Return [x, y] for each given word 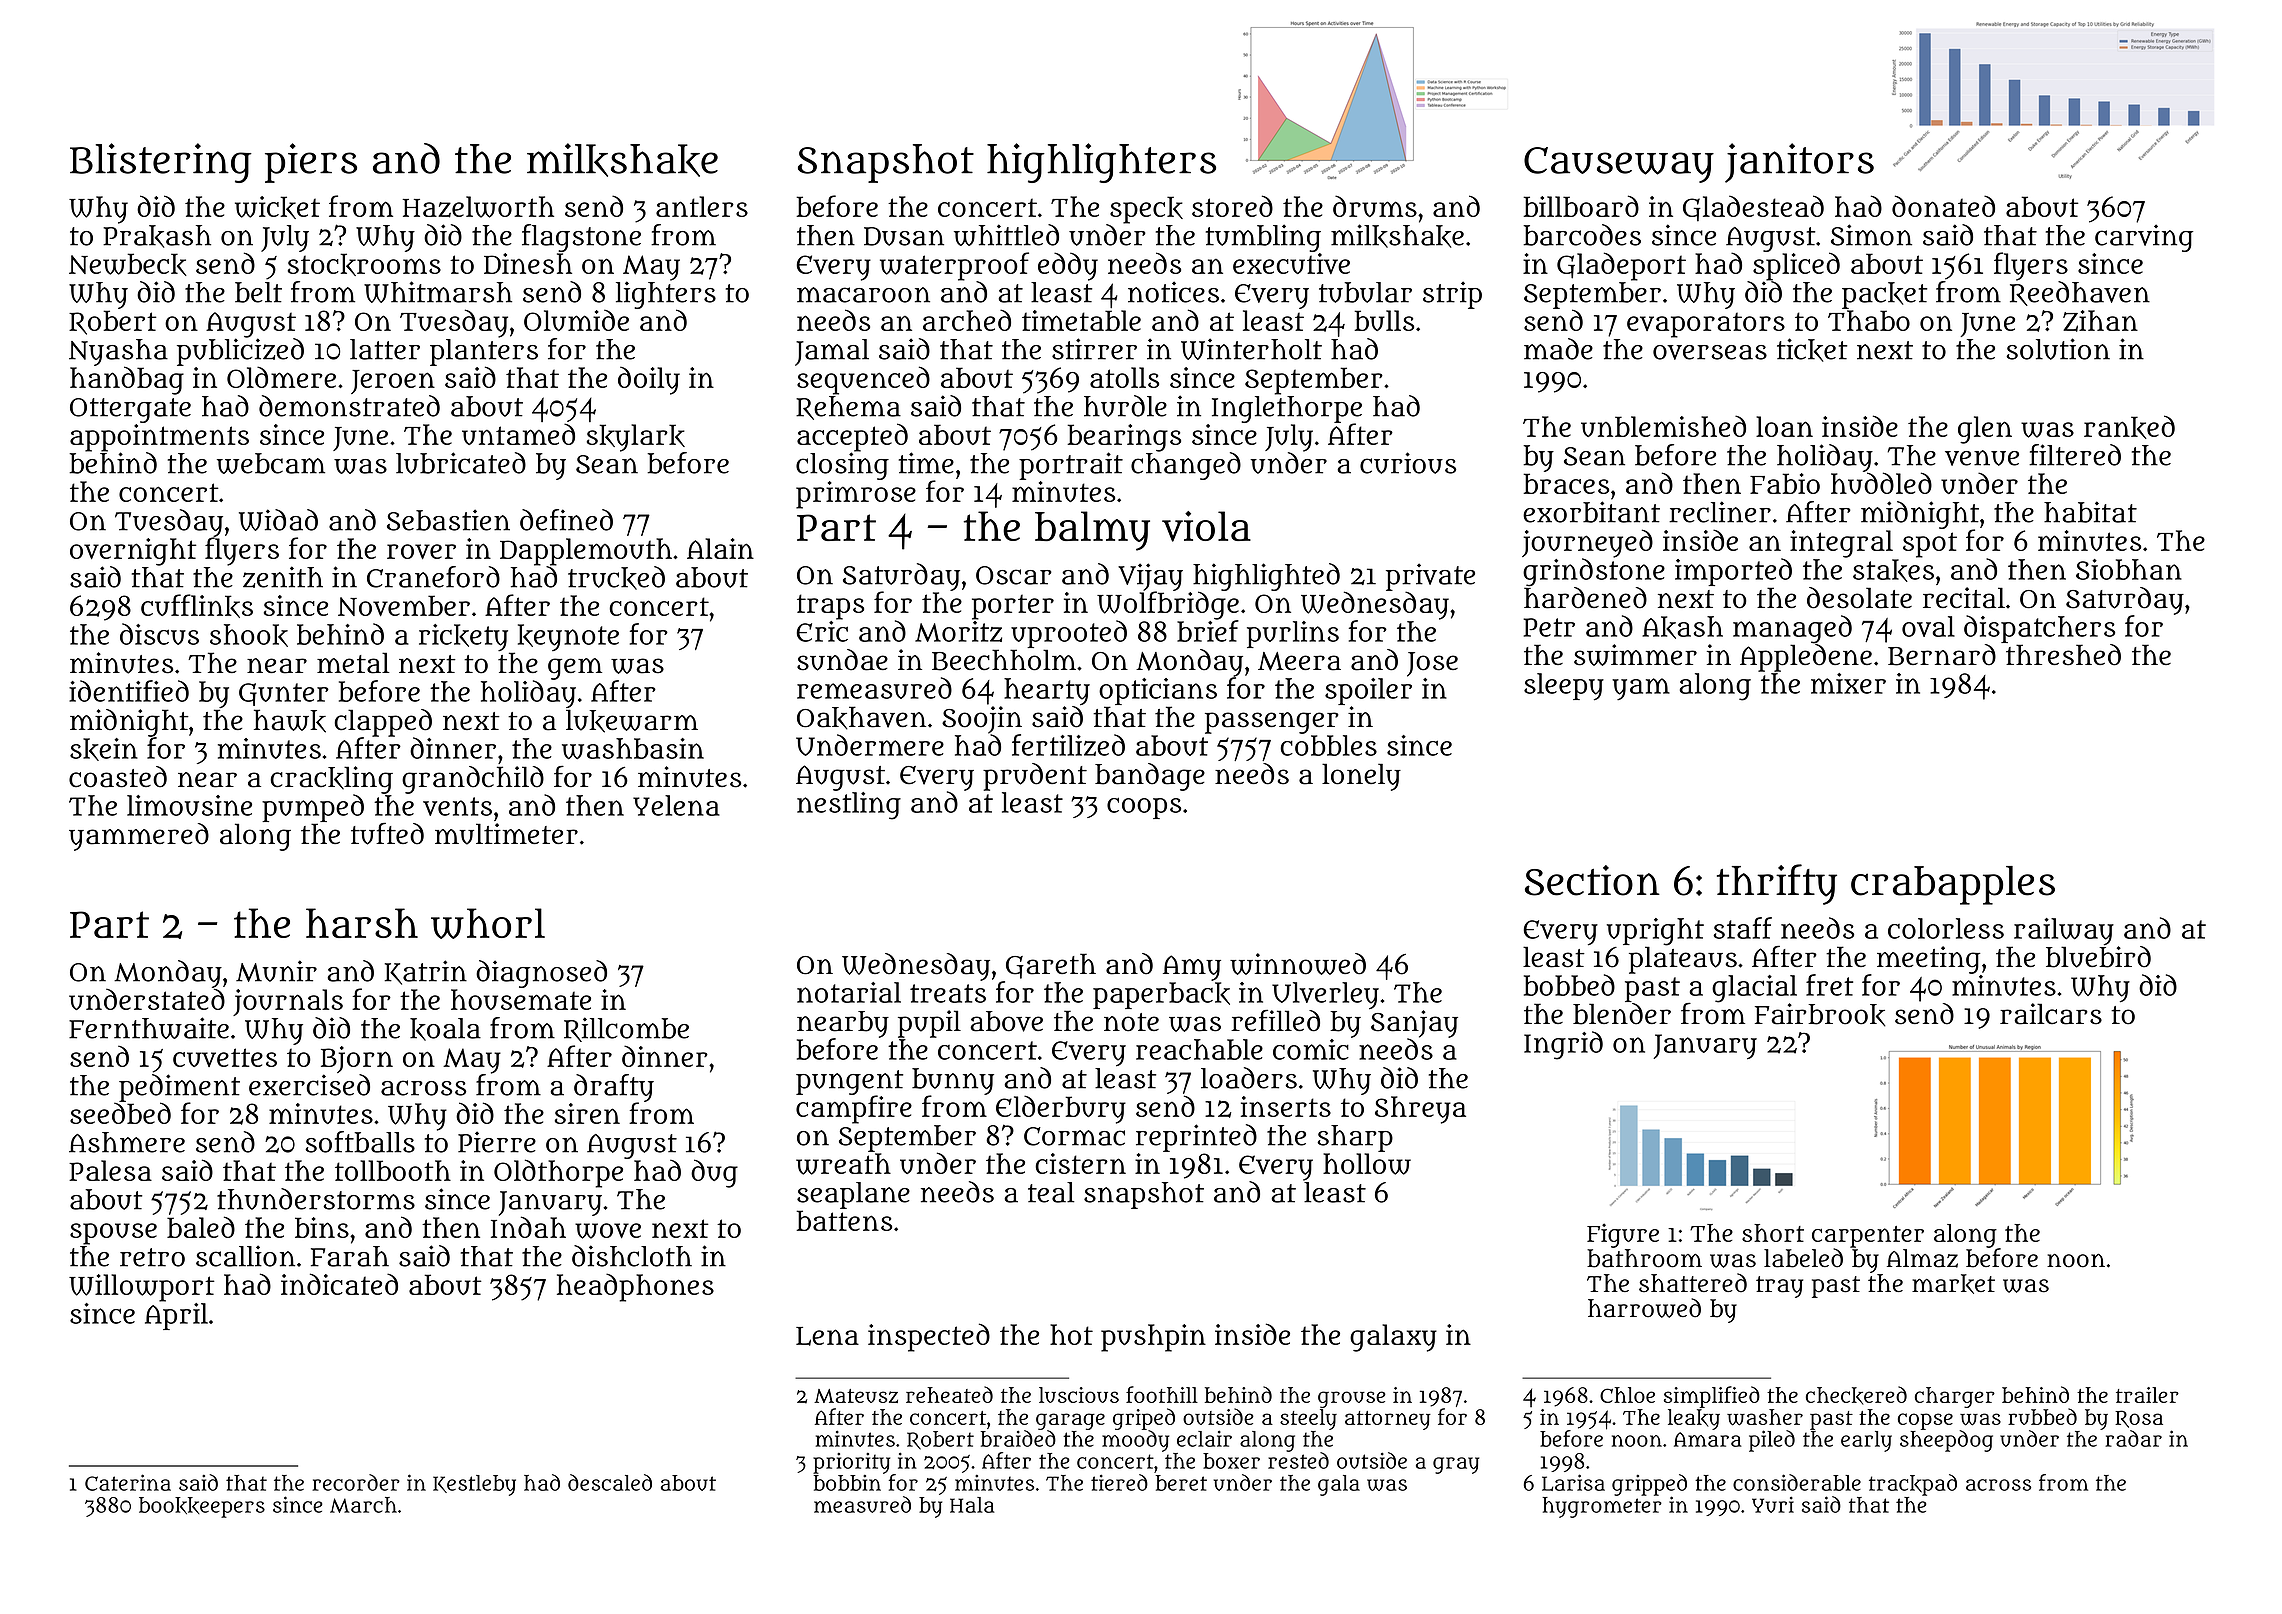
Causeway [1619, 165]
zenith [283, 577]
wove [608, 1231]
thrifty [1777, 884]
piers [311, 163]
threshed [2063, 655]
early [1866, 1441]
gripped [1649, 1485]
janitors [1799, 163]
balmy [1092, 531]
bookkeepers [202, 1507]
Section [1592, 880]
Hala [972, 1505]
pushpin [1153, 1338]
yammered [139, 837]
